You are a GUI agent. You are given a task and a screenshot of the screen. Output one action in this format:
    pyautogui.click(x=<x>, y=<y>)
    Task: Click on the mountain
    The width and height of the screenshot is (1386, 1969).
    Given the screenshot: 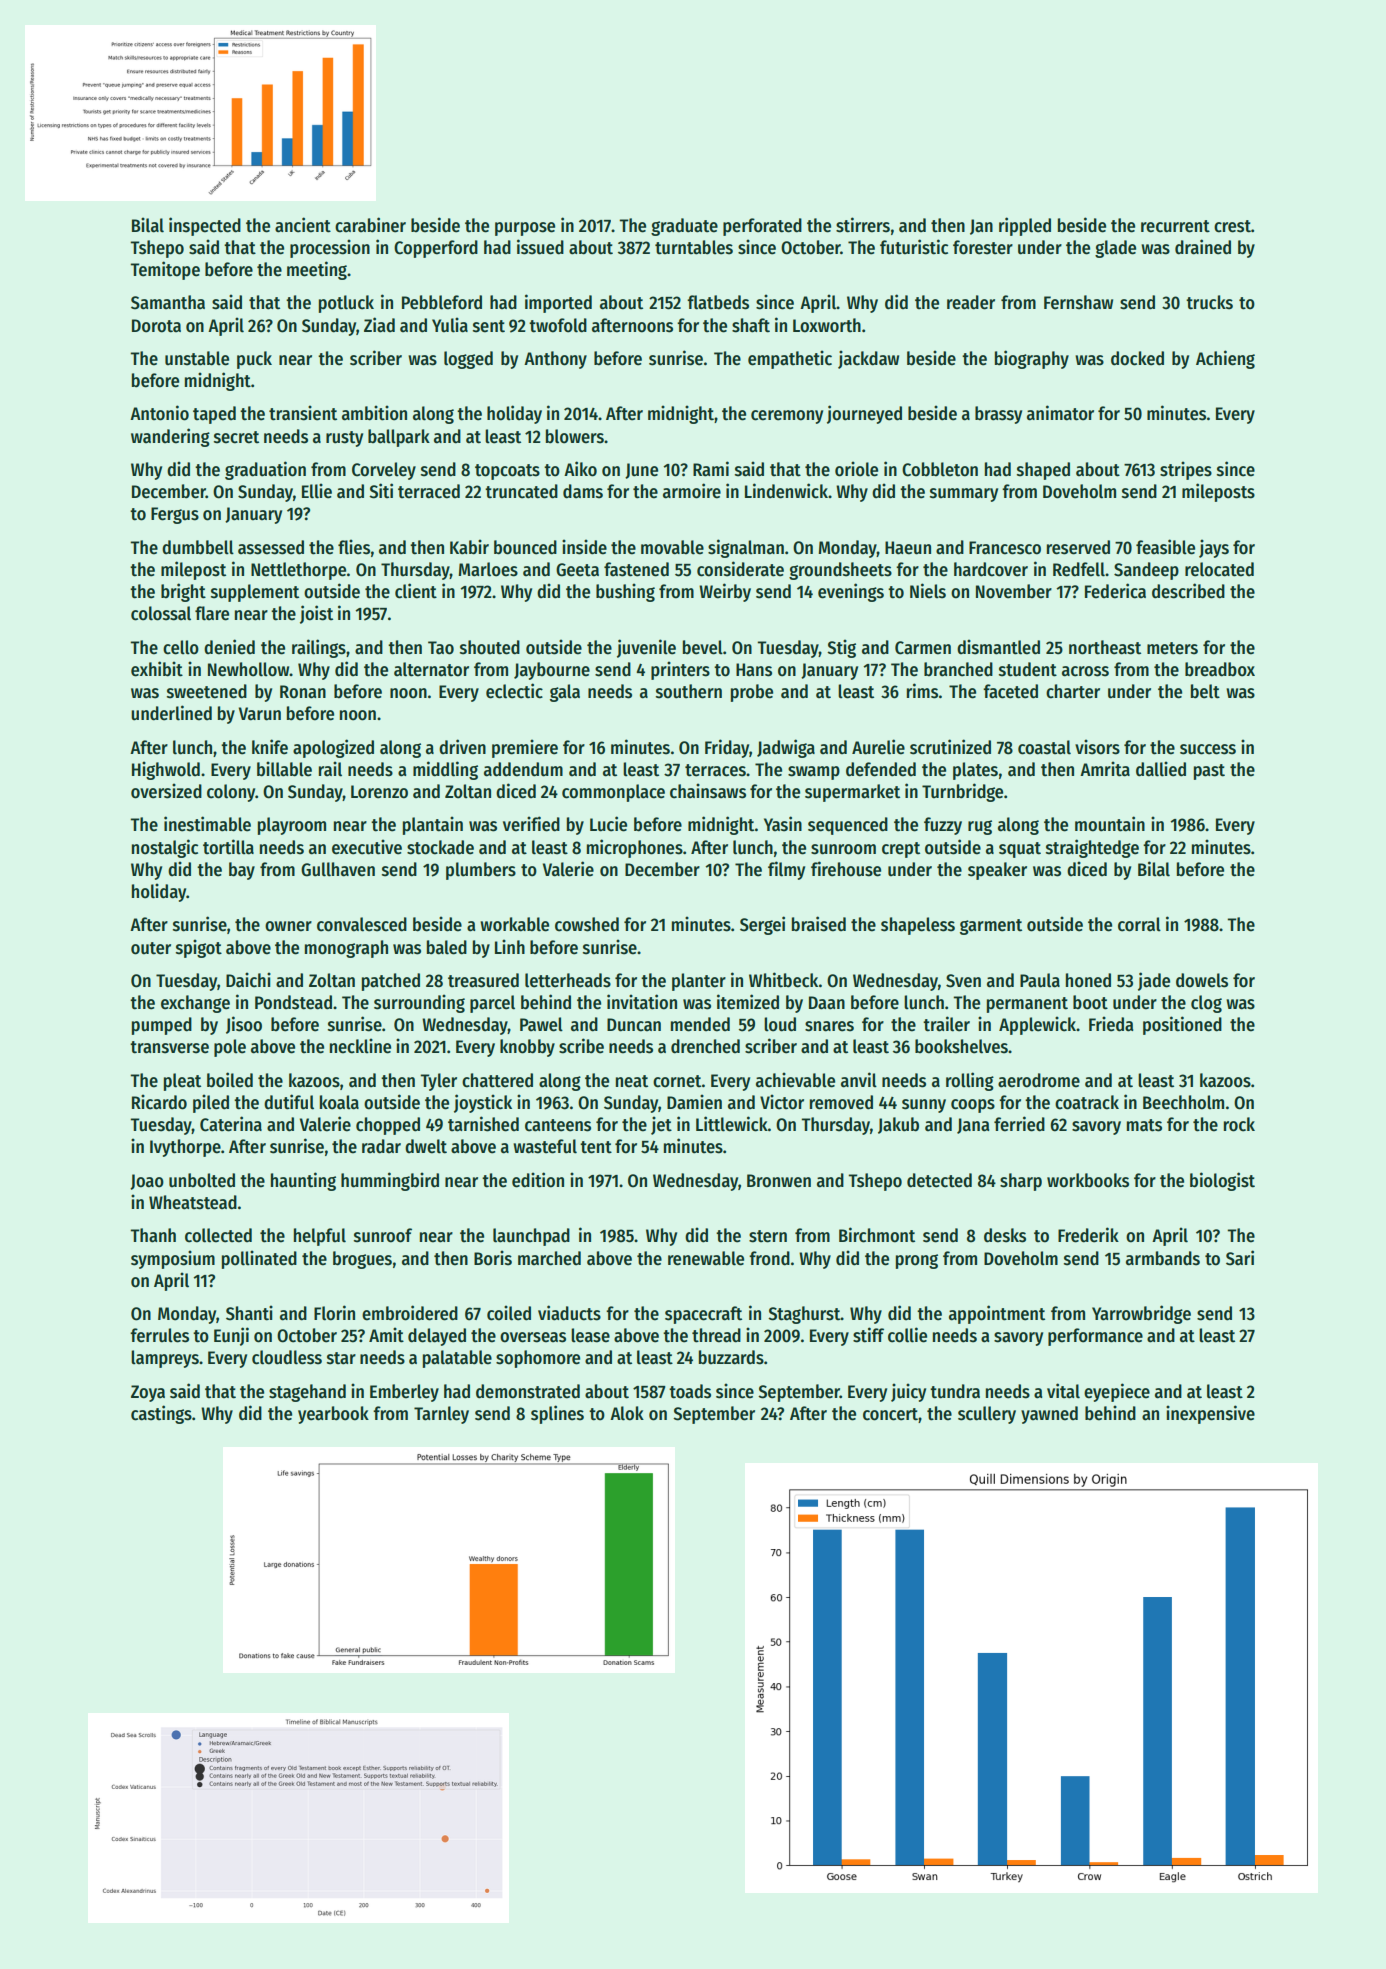 What is the action you would take?
    pyautogui.click(x=1110, y=824)
